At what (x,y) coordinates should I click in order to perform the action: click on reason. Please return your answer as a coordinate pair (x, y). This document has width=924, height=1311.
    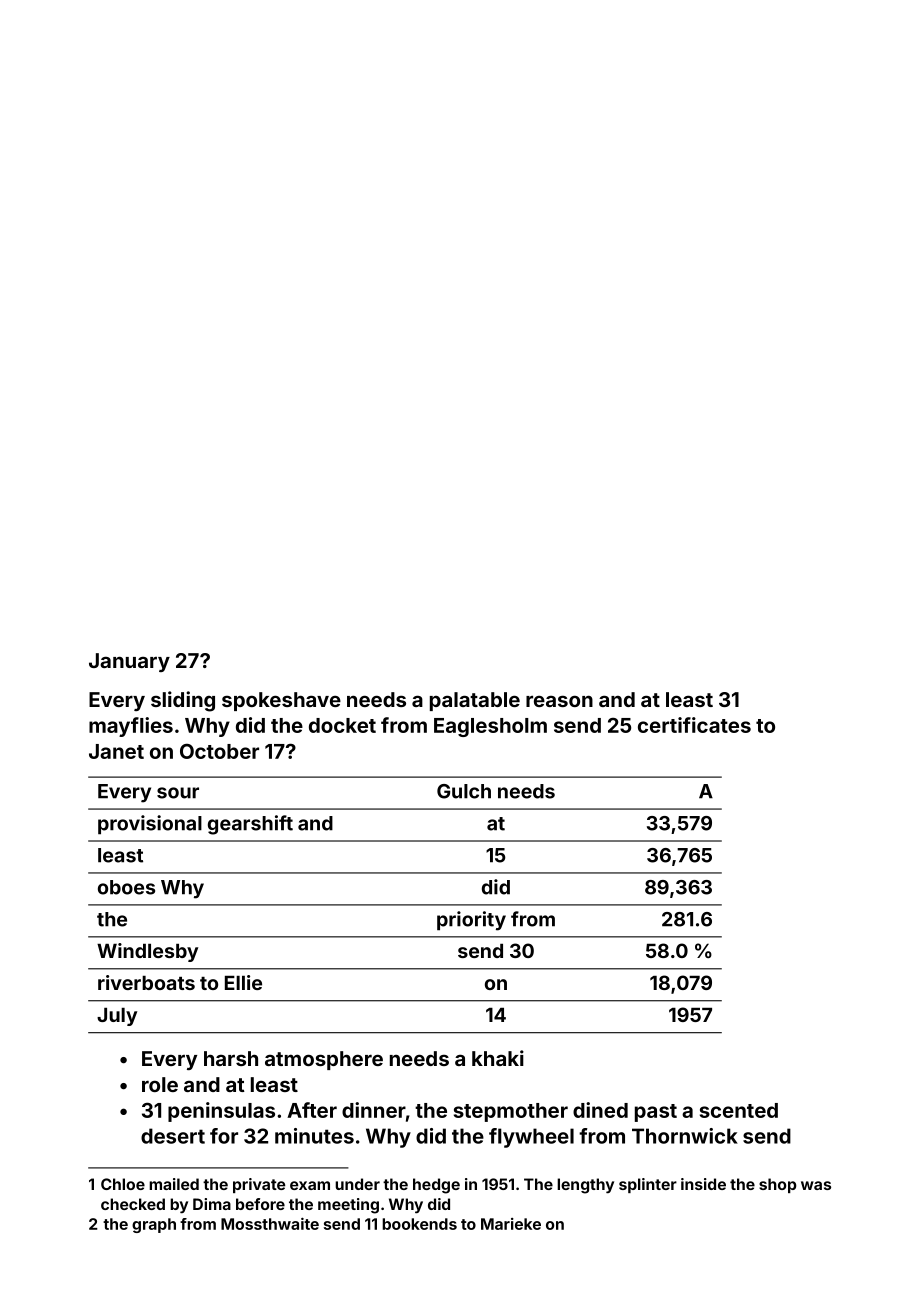
    Looking at the image, I should click on (559, 701).
